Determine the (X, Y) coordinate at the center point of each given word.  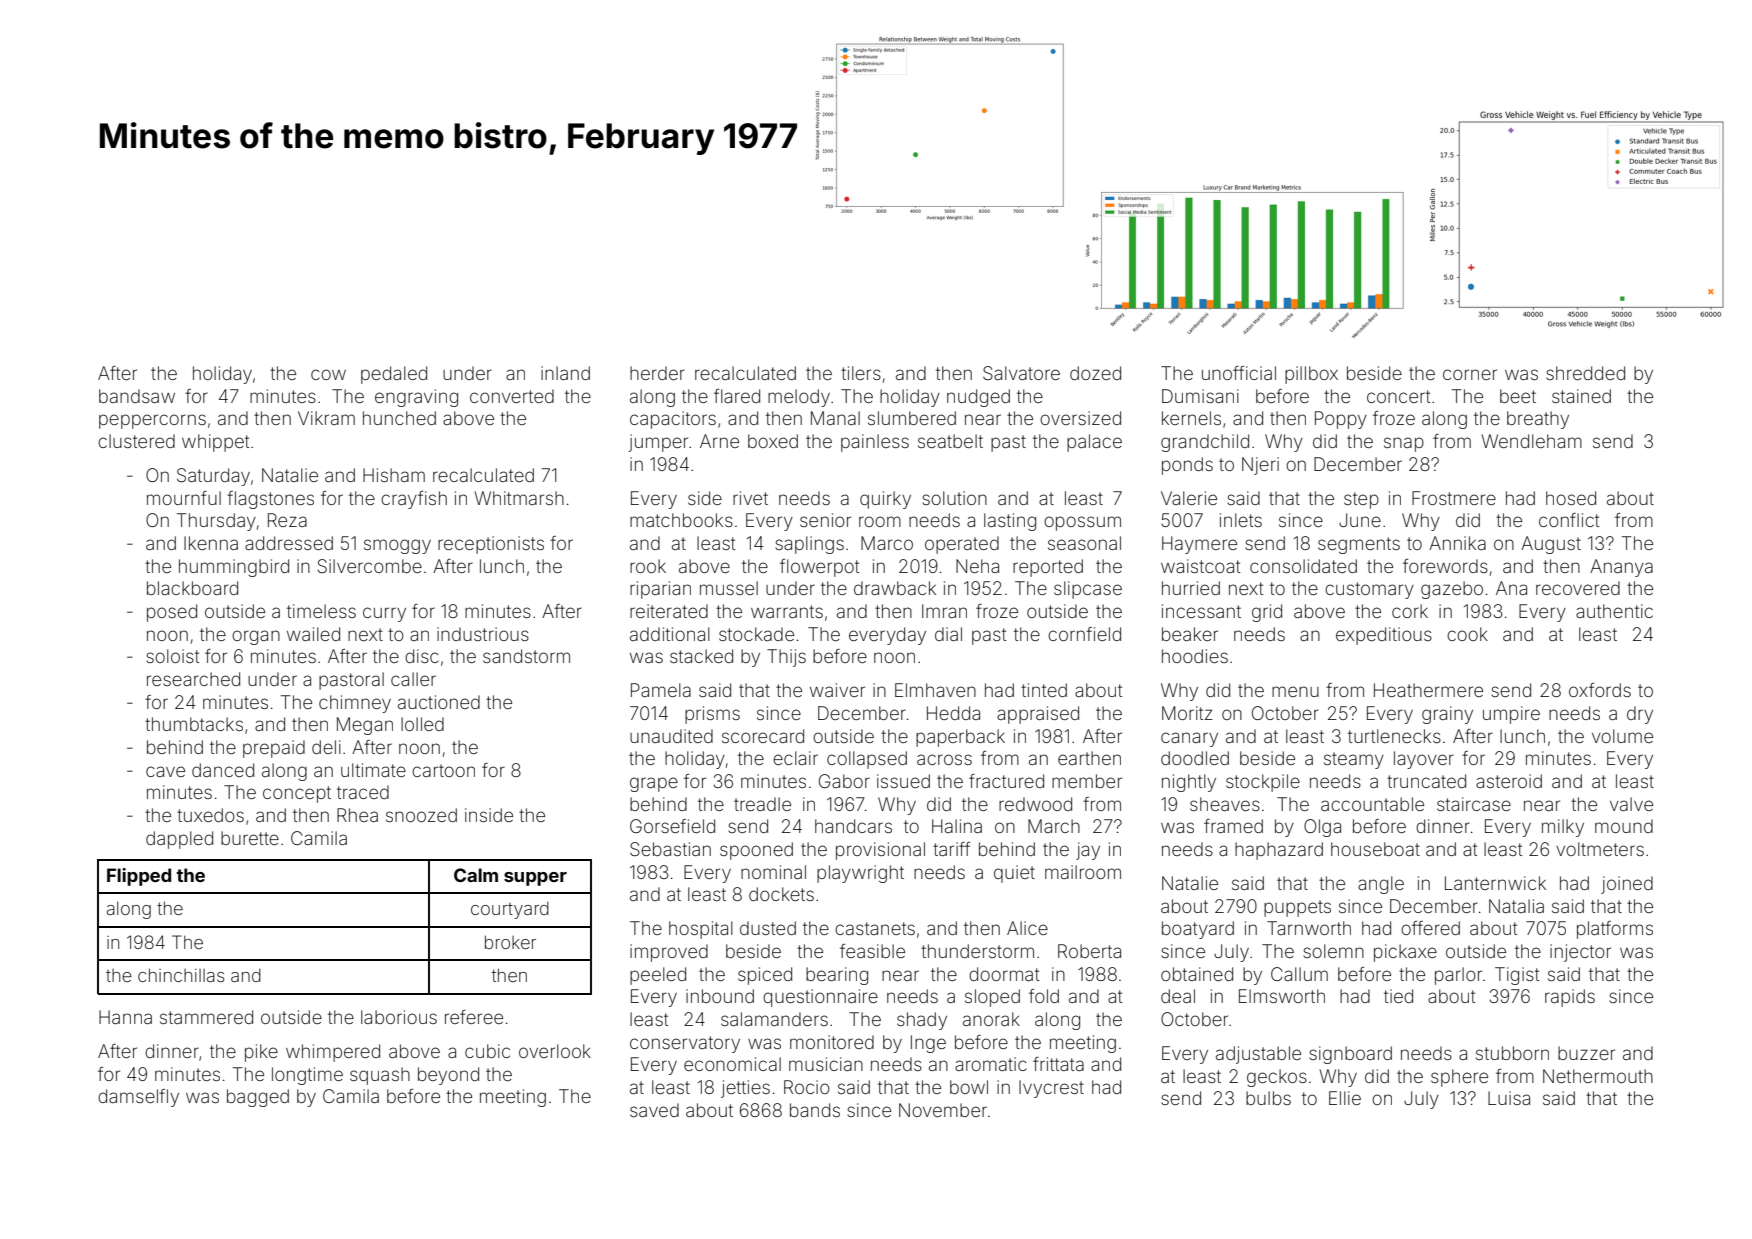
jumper (658, 443)
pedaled (394, 375)
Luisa (1509, 1098)
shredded (1585, 373)
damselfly (138, 1098)
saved (654, 1110)
